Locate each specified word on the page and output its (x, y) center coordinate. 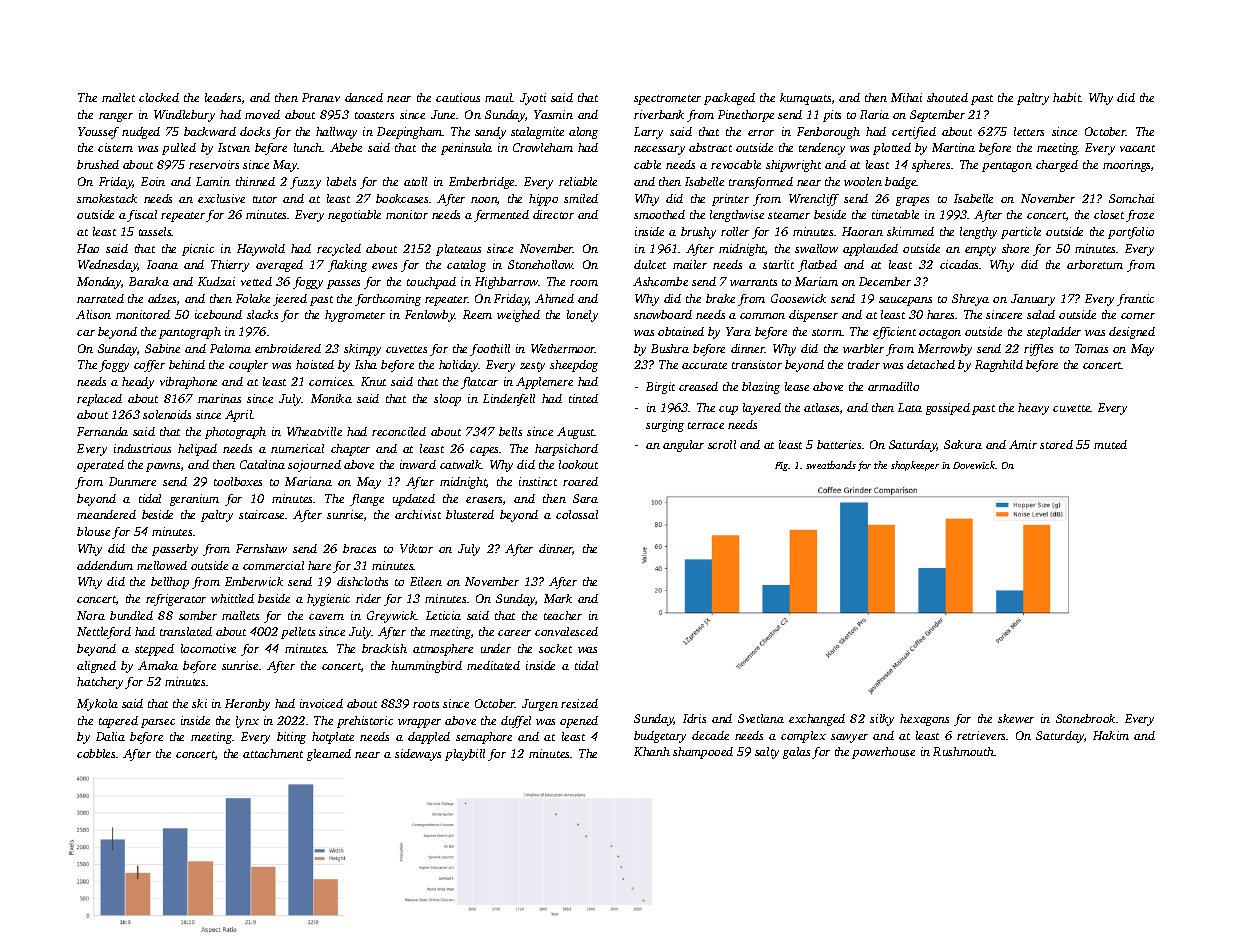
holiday (459, 366)
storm (827, 332)
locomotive (208, 648)
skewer (1016, 718)
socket (555, 648)
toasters (374, 115)
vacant (1137, 148)
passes (343, 284)
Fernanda (102, 431)
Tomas (1091, 348)
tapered (118, 722)
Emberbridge (481, 183)
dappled (429, 738)
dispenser (813, 316)
